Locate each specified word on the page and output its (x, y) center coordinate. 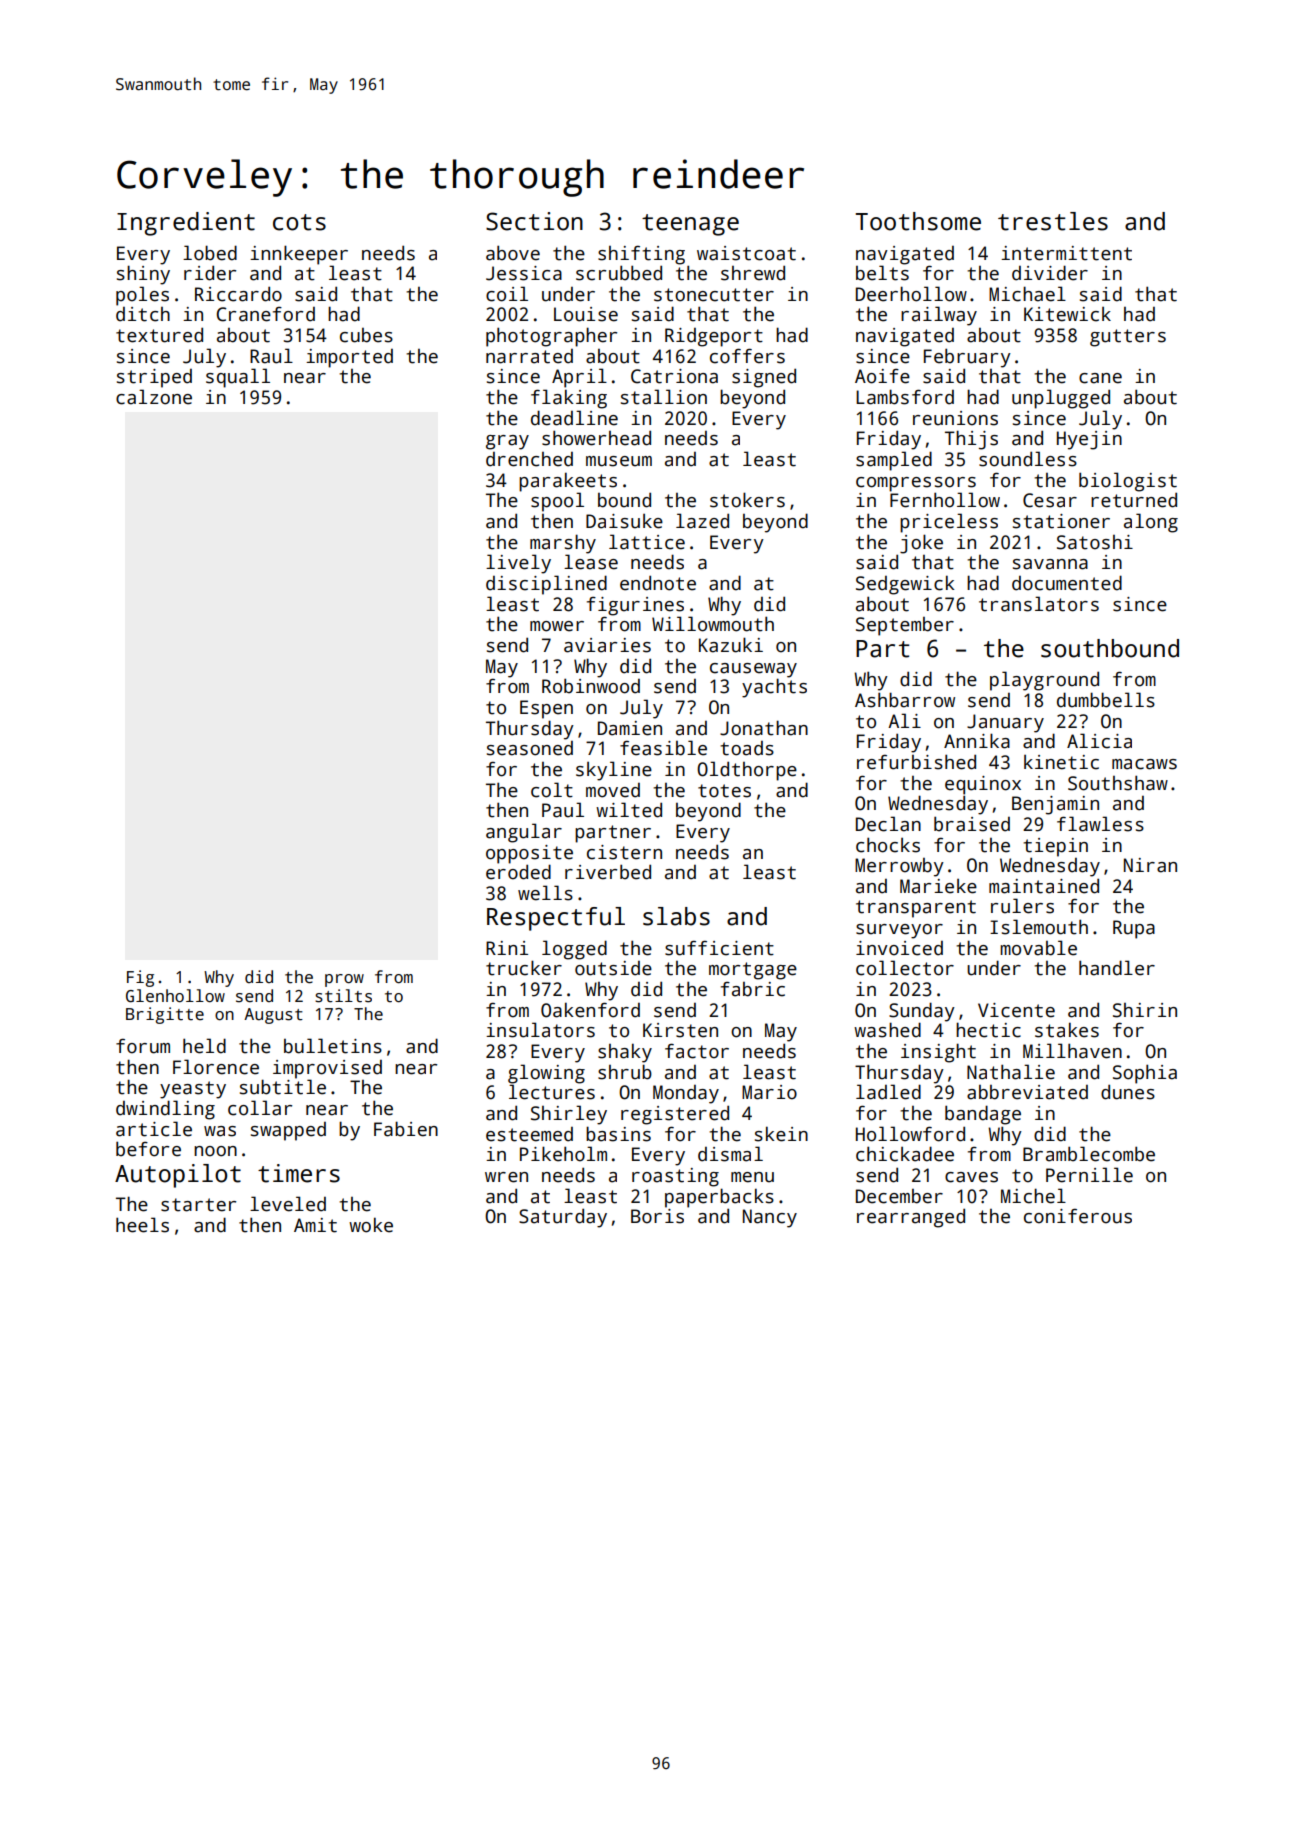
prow (344, 980)
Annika (977, 741)
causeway (753, 670)
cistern (624, 852)
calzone (154, 397)
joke (921, 544)
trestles (1053, 221)
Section (534, 221)
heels (142, 1225)
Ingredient (186, 224)
